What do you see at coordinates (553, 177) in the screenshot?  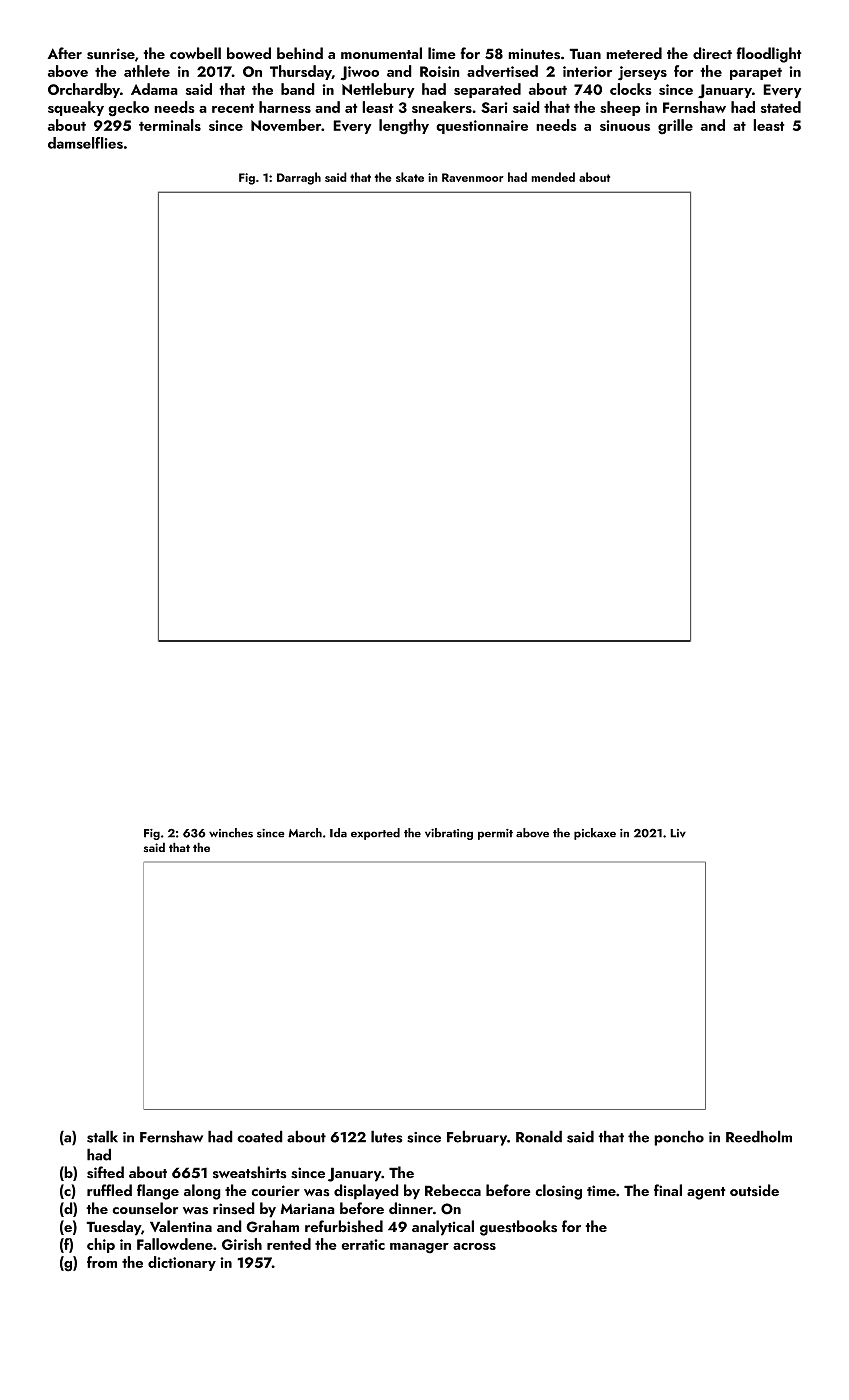 I see `mended` at bounding box center [553, 177].
